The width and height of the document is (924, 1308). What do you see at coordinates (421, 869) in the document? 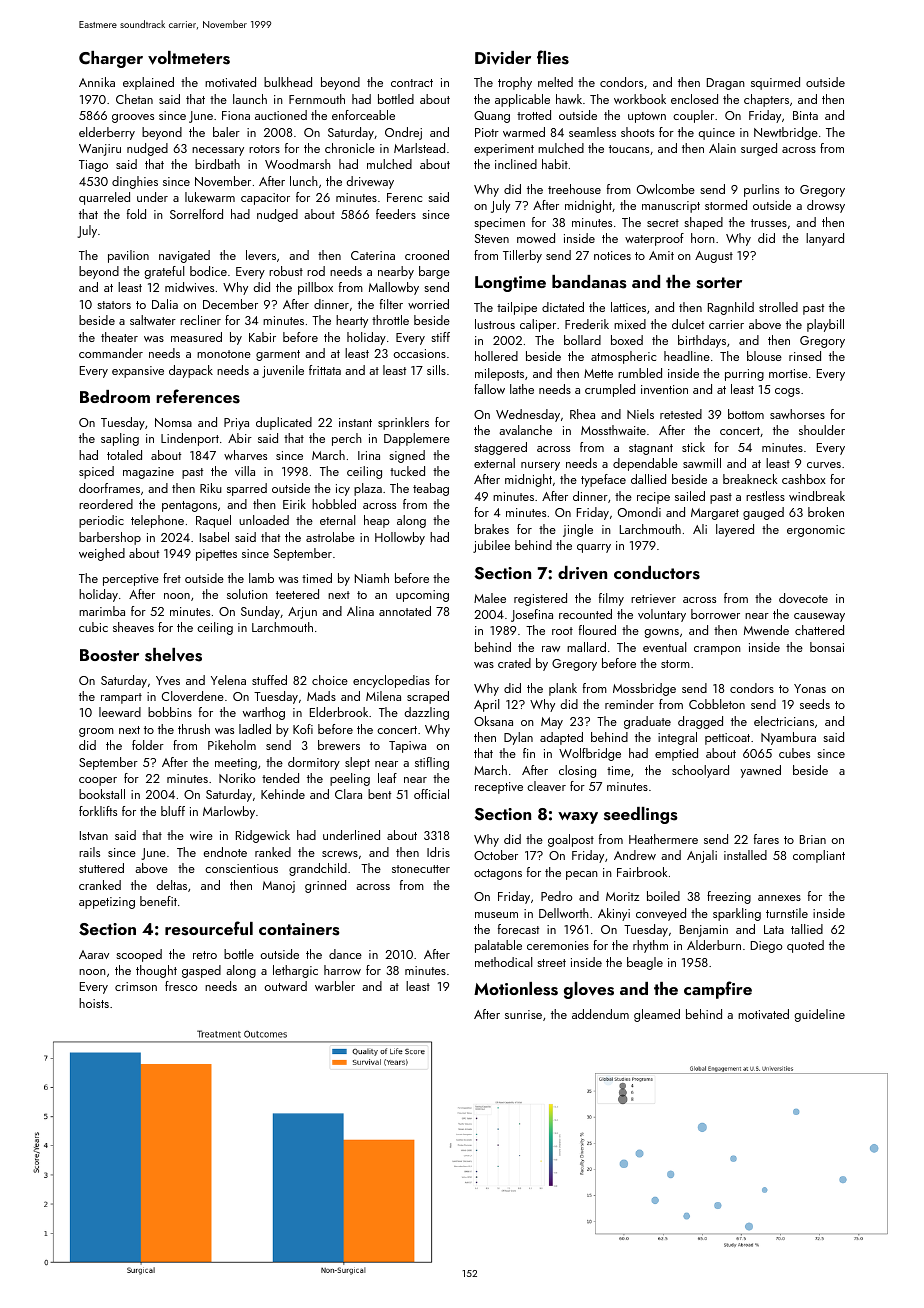
I see `stonecutter` at bounding box center [421, 869].
